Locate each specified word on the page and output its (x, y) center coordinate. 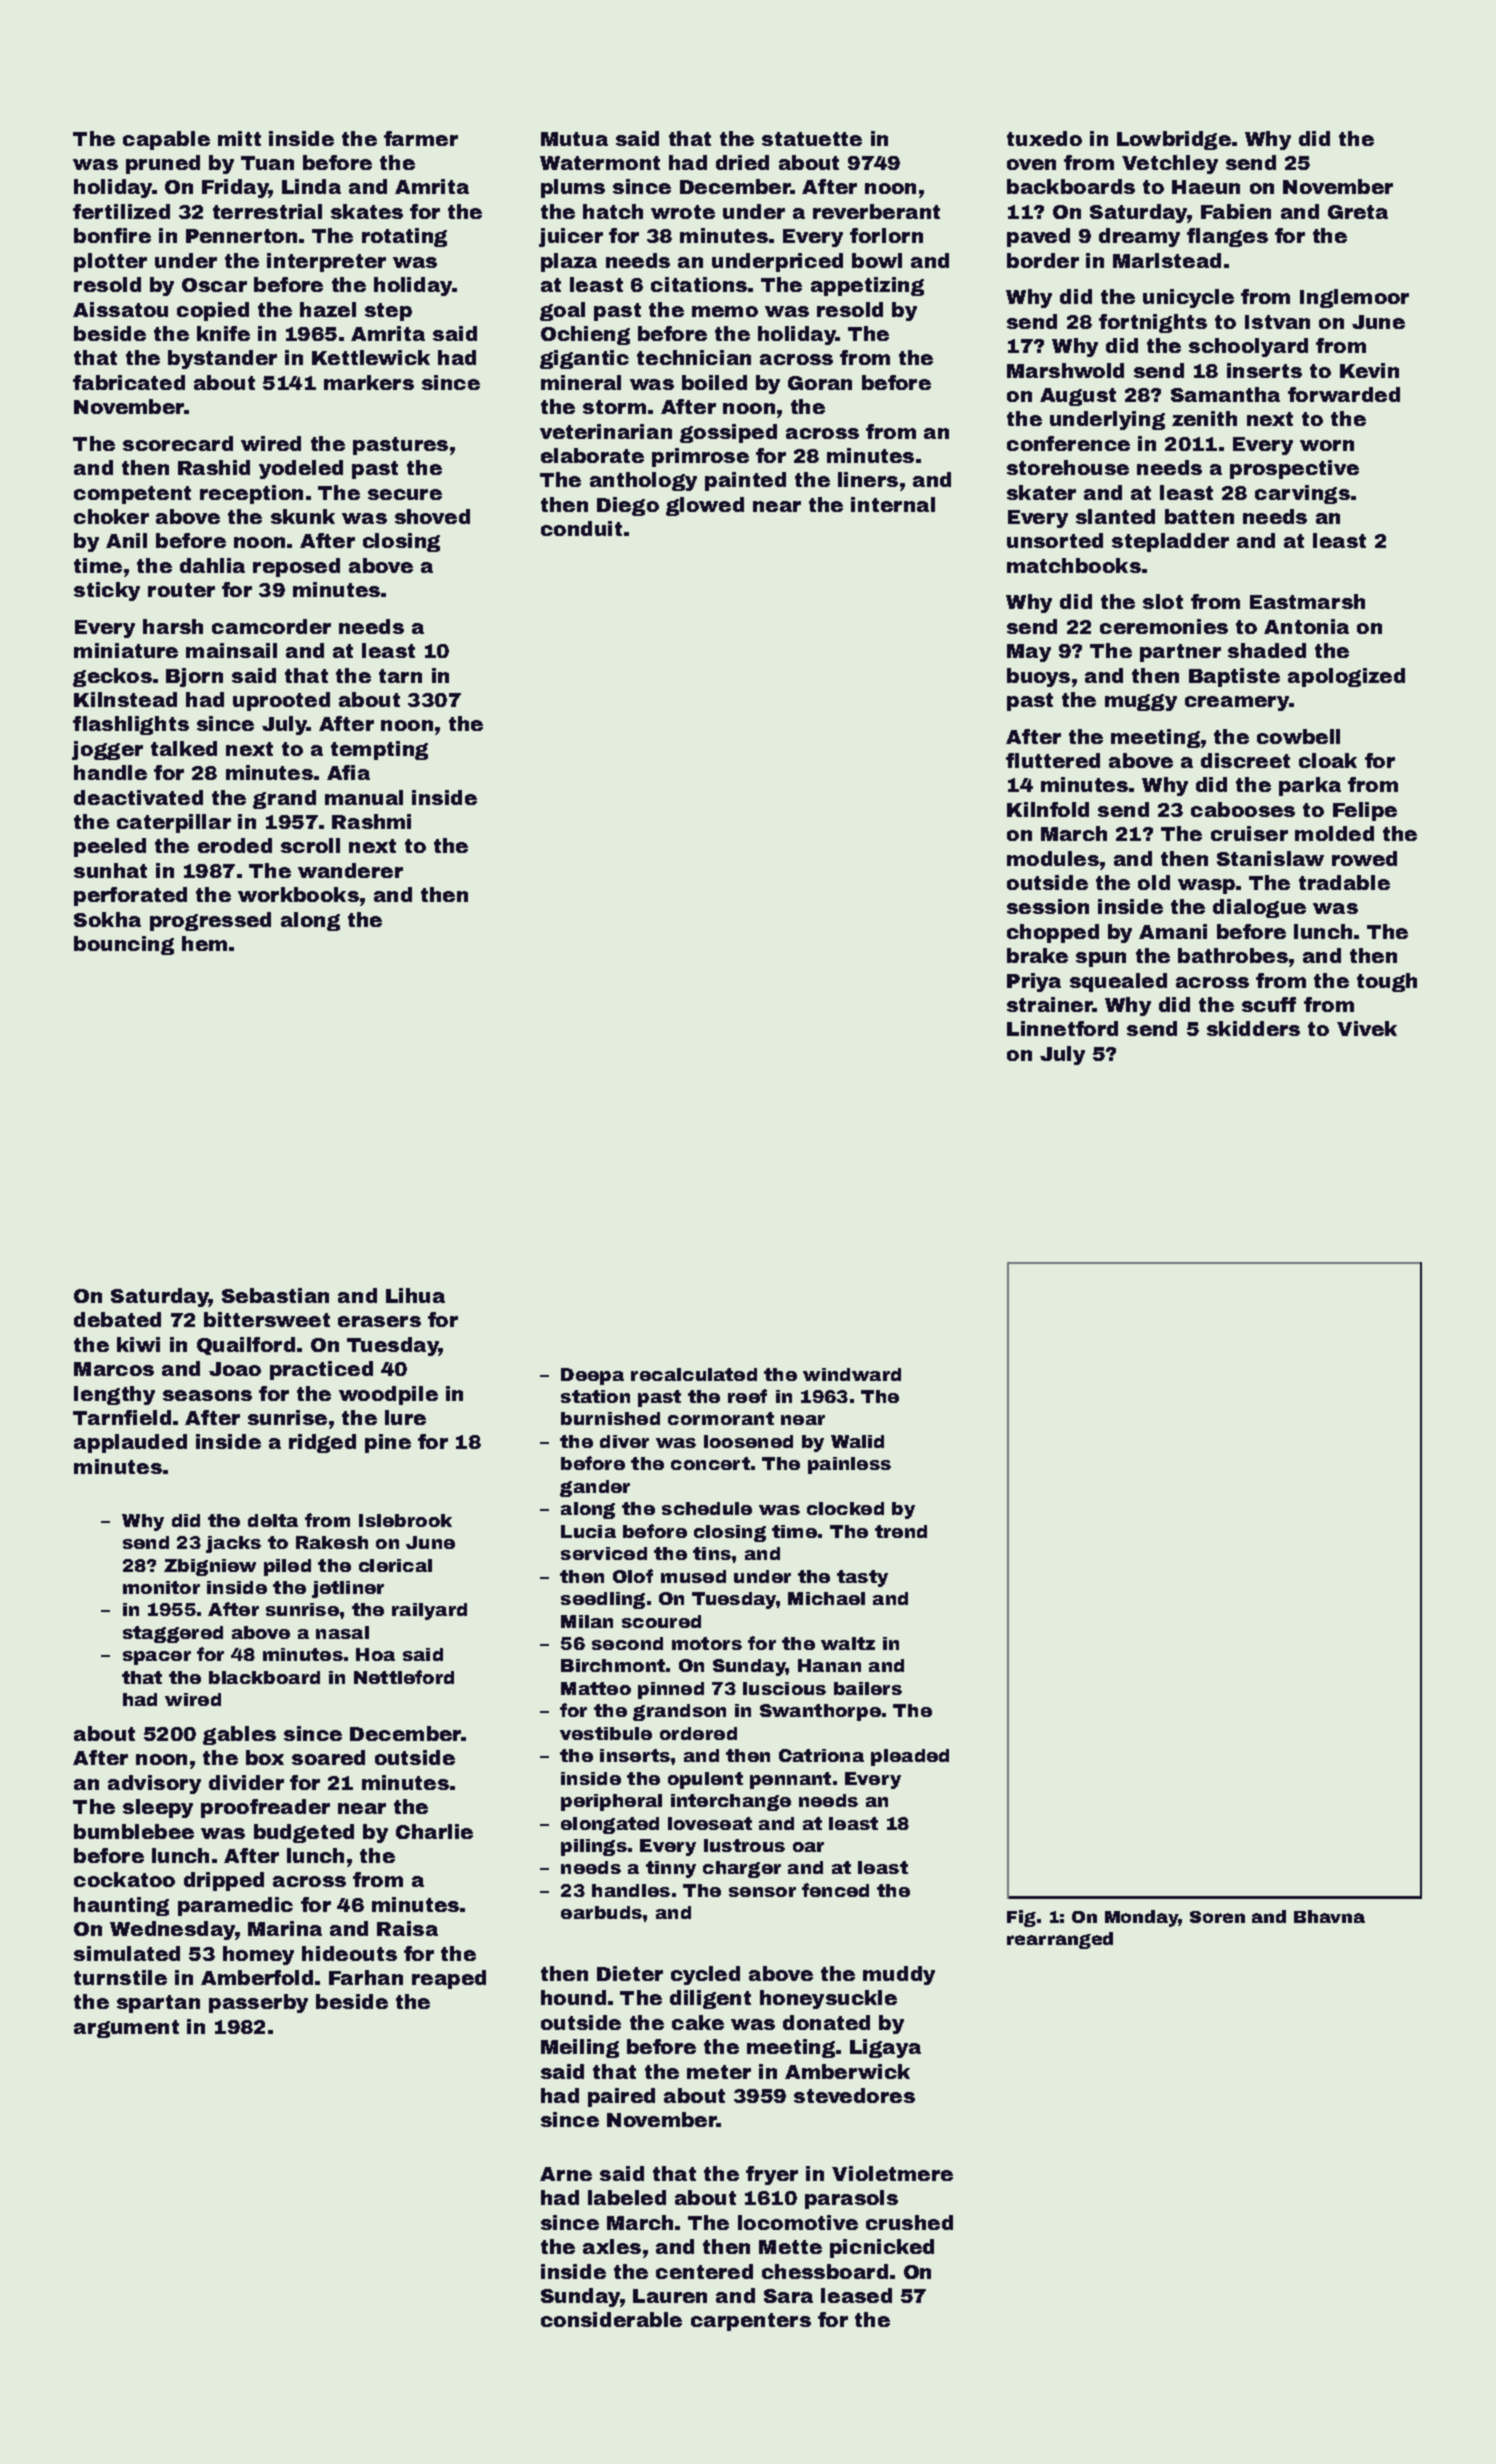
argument (126, 2029)
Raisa (407, 1928)
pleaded (910, 1757)
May (1029, 653)
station (595, 1396)
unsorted (1055, 540)
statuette (812, 139)
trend (901, 1531)
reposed (296, 567)
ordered (698, 1733)
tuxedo (1044, 138)
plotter (110, 262)
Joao (235, 1369)
